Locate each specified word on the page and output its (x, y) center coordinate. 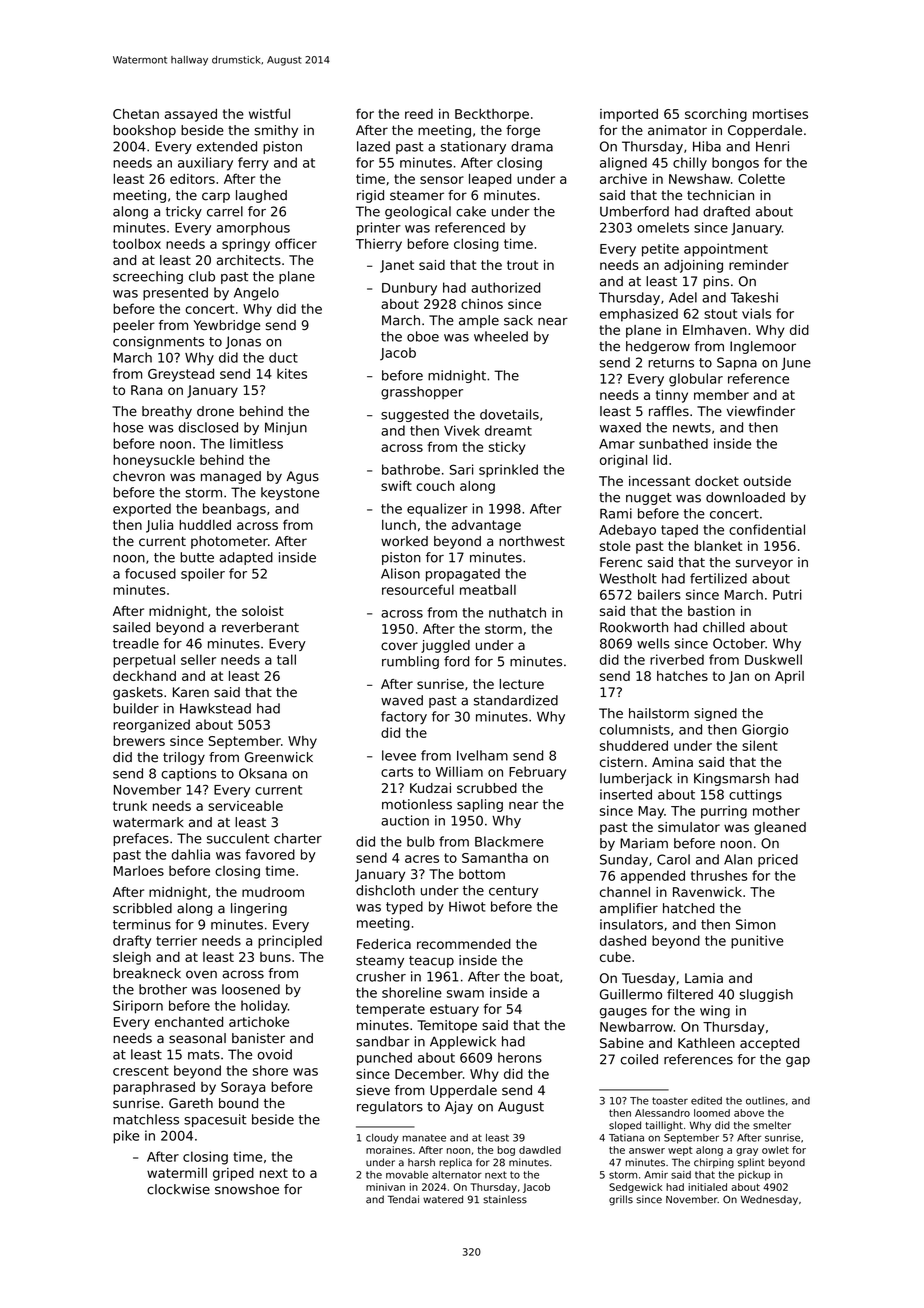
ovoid (275, 1054)
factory (404, 717)
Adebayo (627, 531)
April (789, 677)
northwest (532, 541)
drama (532, 146)
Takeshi (754, 297)
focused (150, 573)
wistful (269, 113)
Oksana (263, 773)
